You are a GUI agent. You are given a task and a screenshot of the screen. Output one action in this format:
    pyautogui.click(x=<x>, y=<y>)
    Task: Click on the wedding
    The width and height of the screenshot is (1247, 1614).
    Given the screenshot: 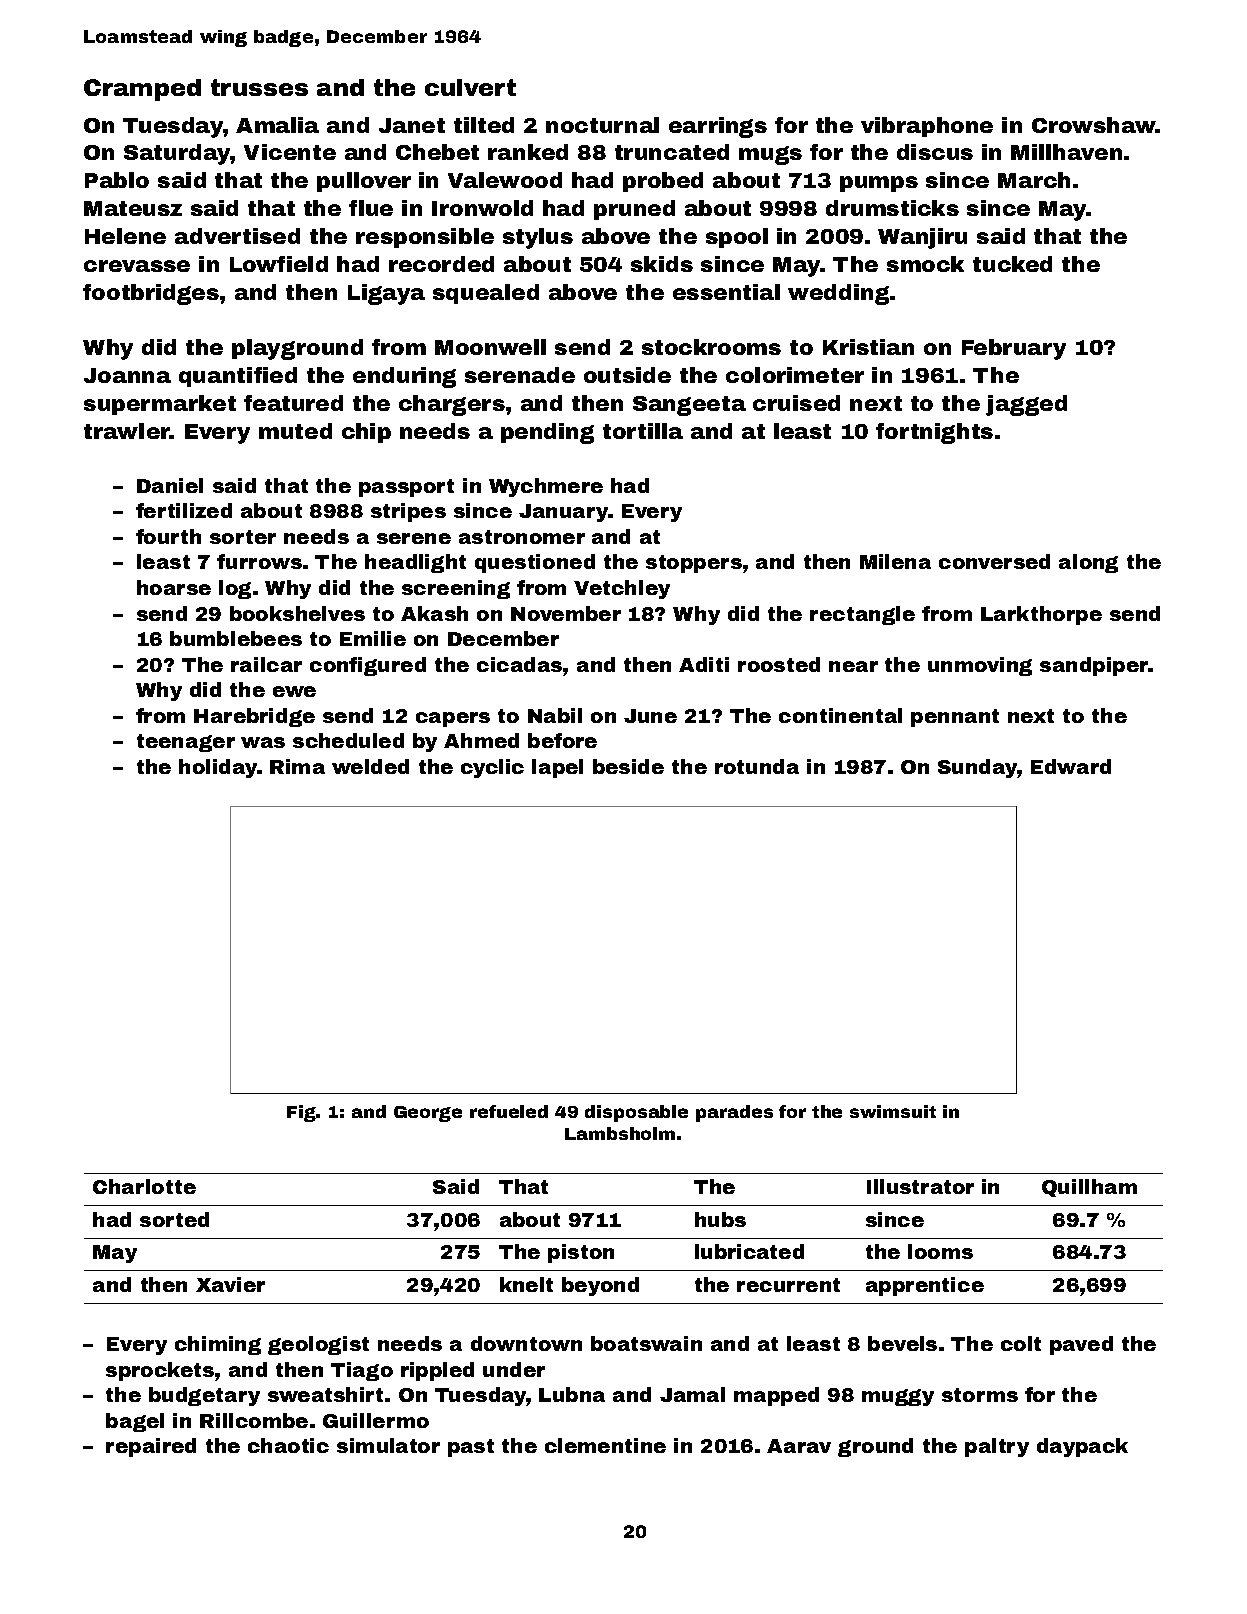 What is the action you would take?
    pyautogui.click(x=838, y=294)
